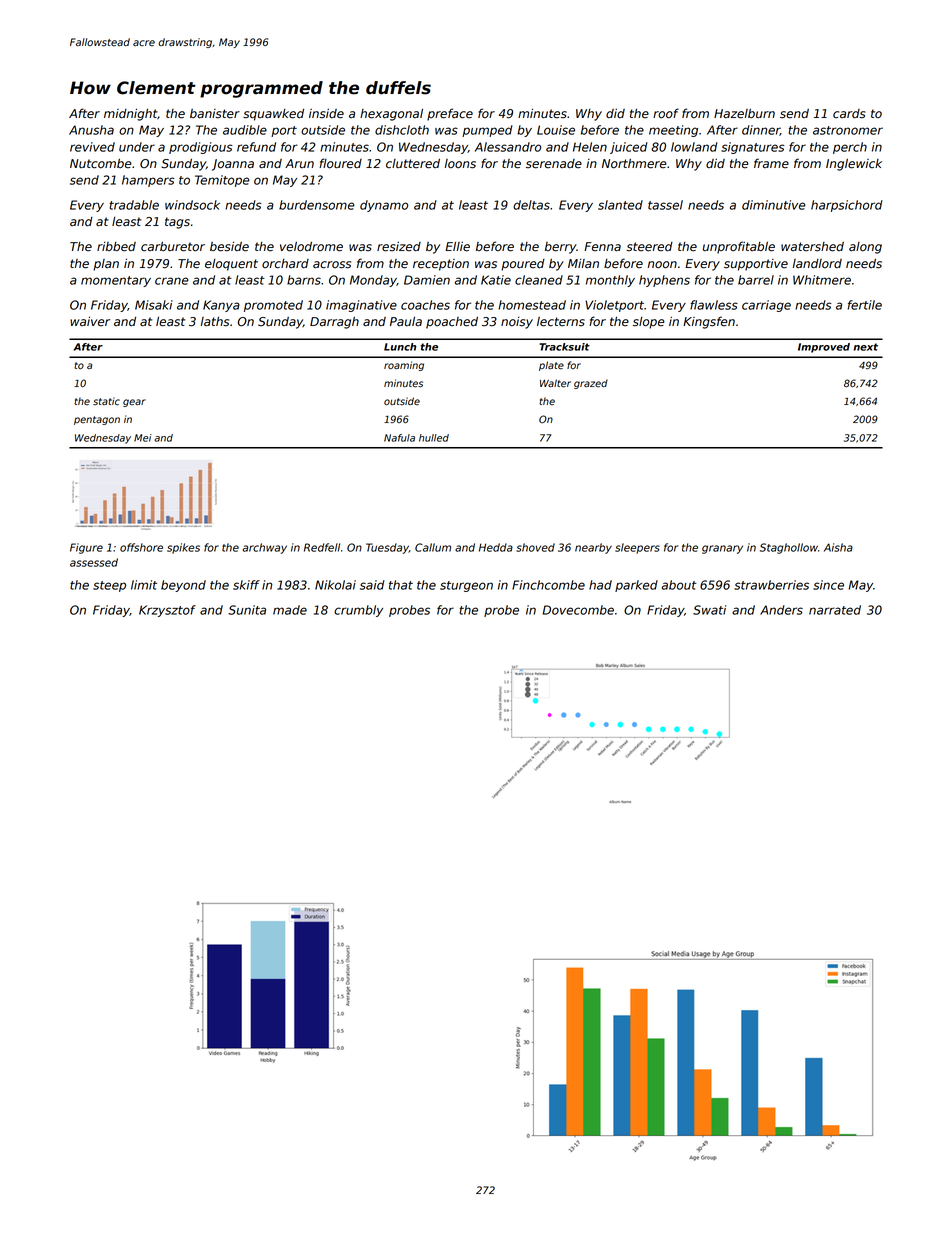 This page has width=952, height=1233. Describe the element at coordinates (561, 322) in the page. I see `lecterns` at that location.
